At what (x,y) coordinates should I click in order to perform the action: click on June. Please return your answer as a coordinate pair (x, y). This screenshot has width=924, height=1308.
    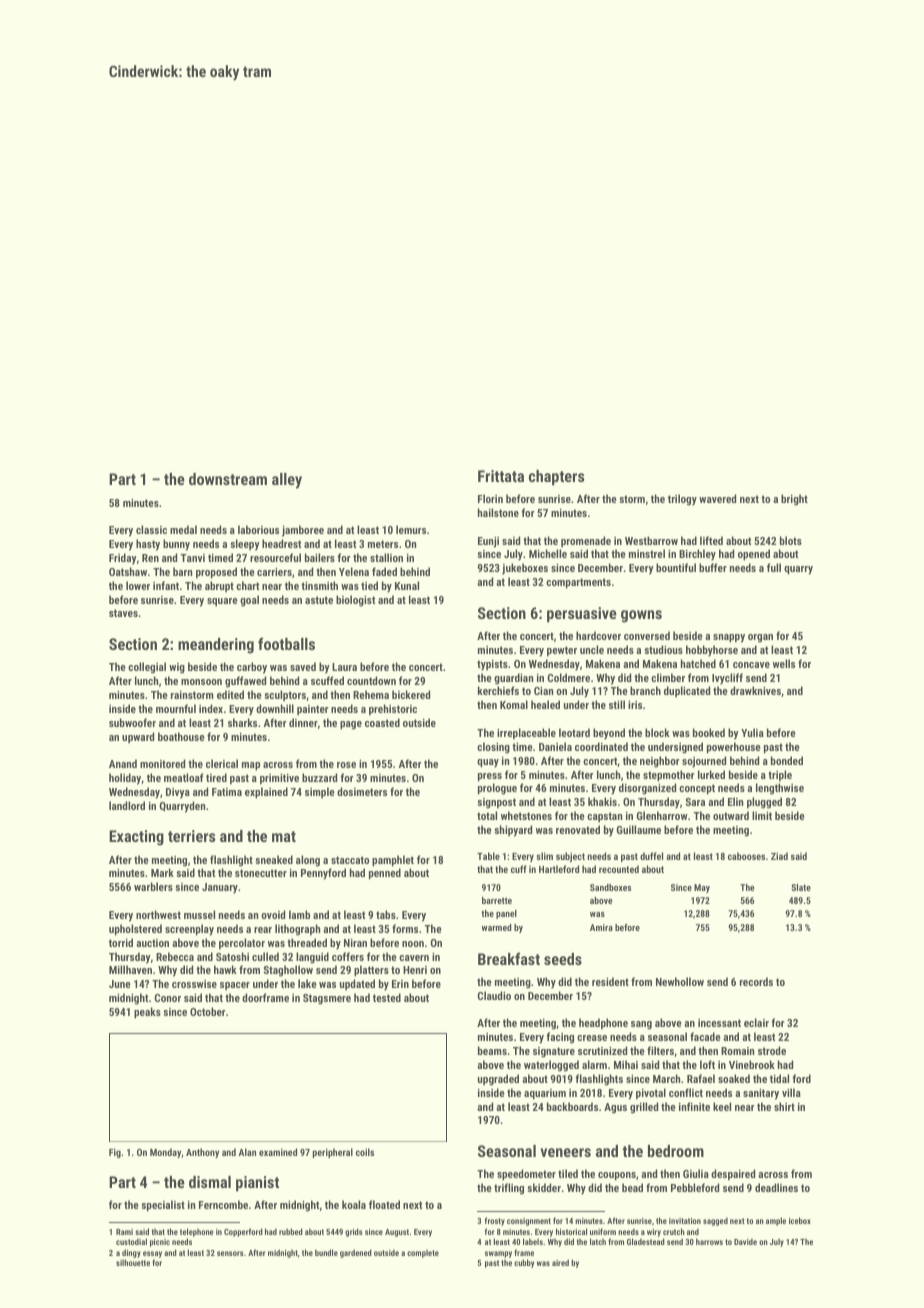
    Looking at the image, I should click on (120, 984).
